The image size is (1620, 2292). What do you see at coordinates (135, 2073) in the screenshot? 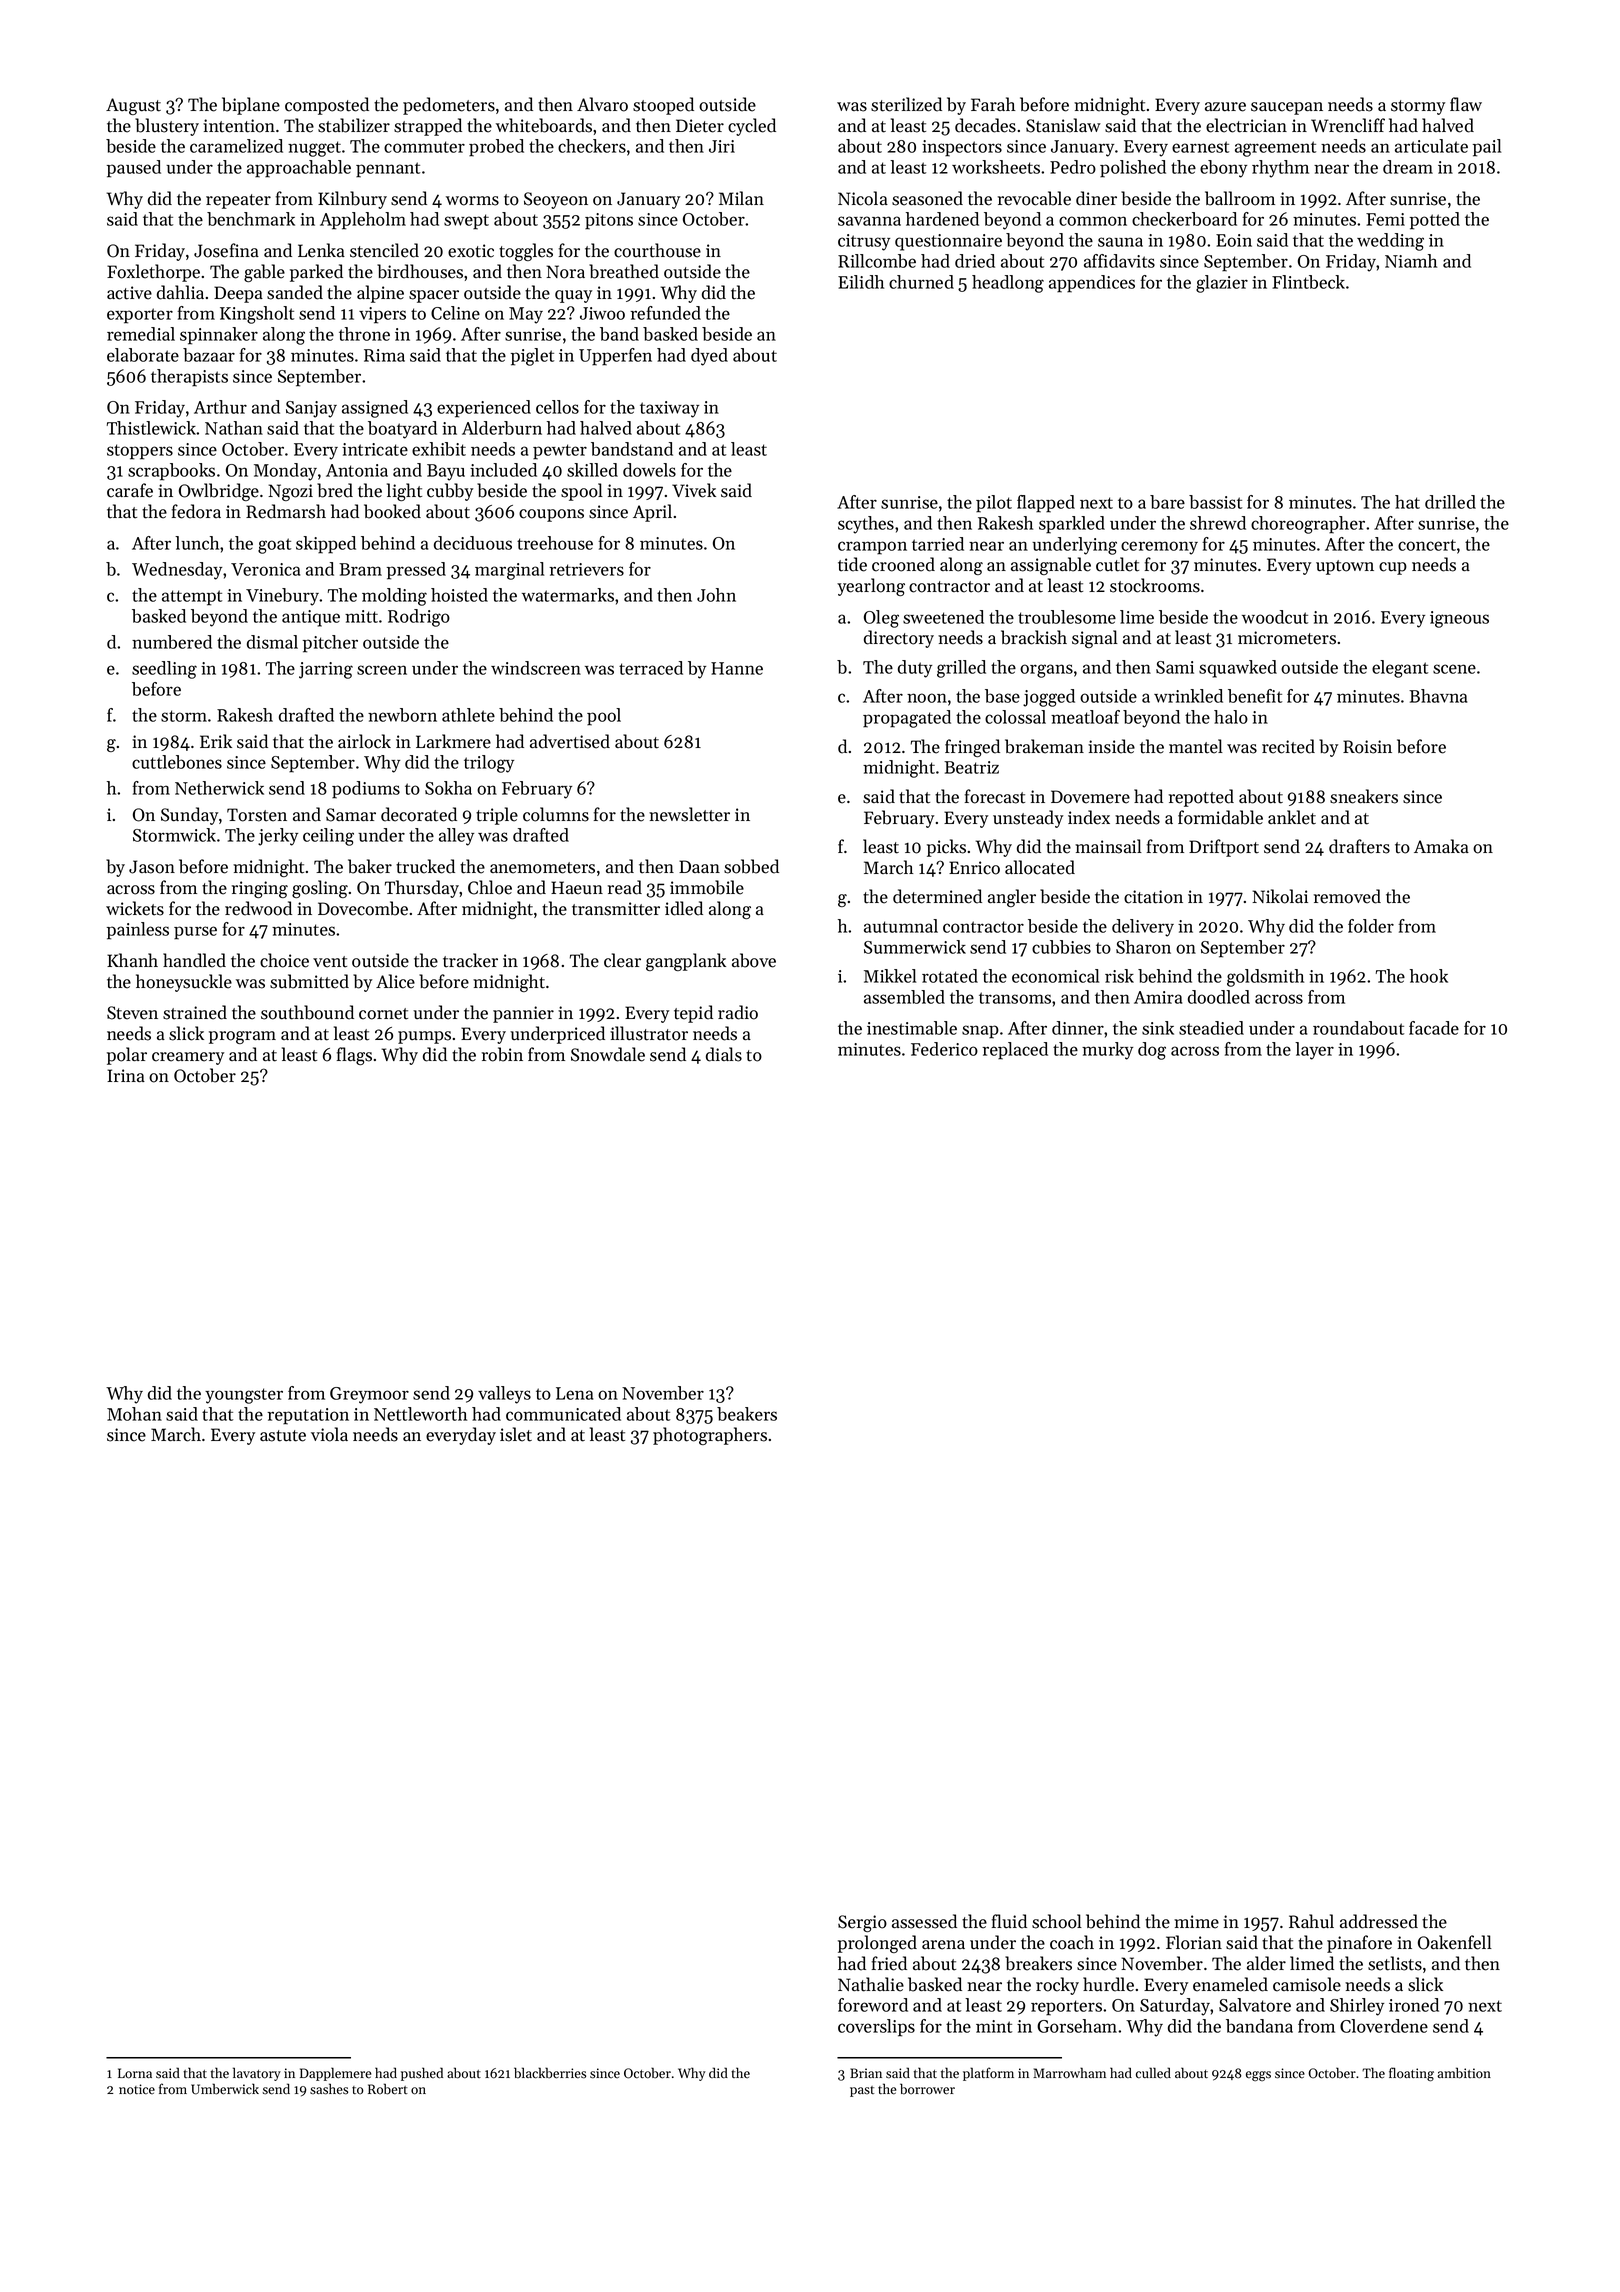
I see `Lorna` at bounding box center [135, 2073].
